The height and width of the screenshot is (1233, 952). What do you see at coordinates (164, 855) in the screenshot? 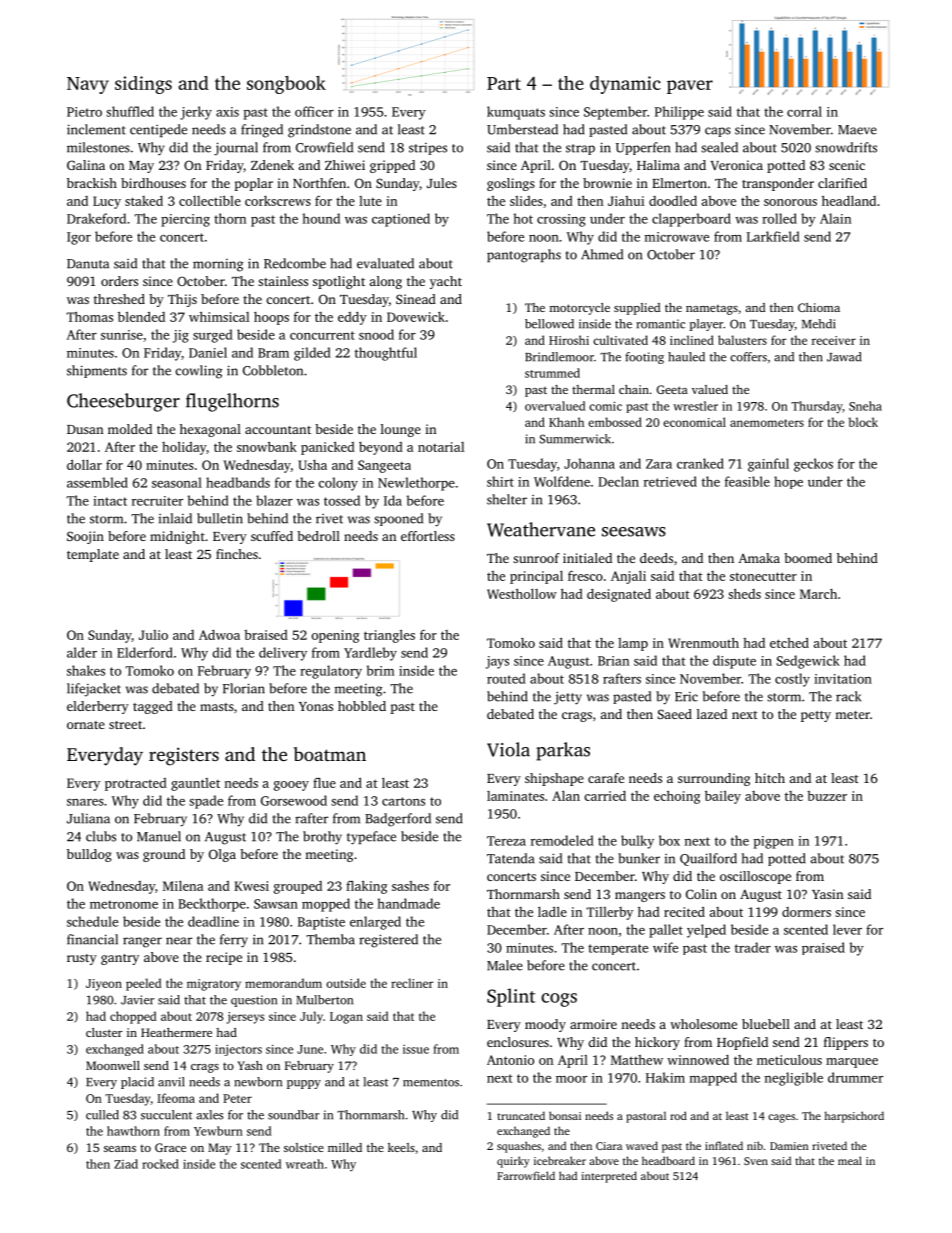
I see `ground` at bounding box center [164, 855].
